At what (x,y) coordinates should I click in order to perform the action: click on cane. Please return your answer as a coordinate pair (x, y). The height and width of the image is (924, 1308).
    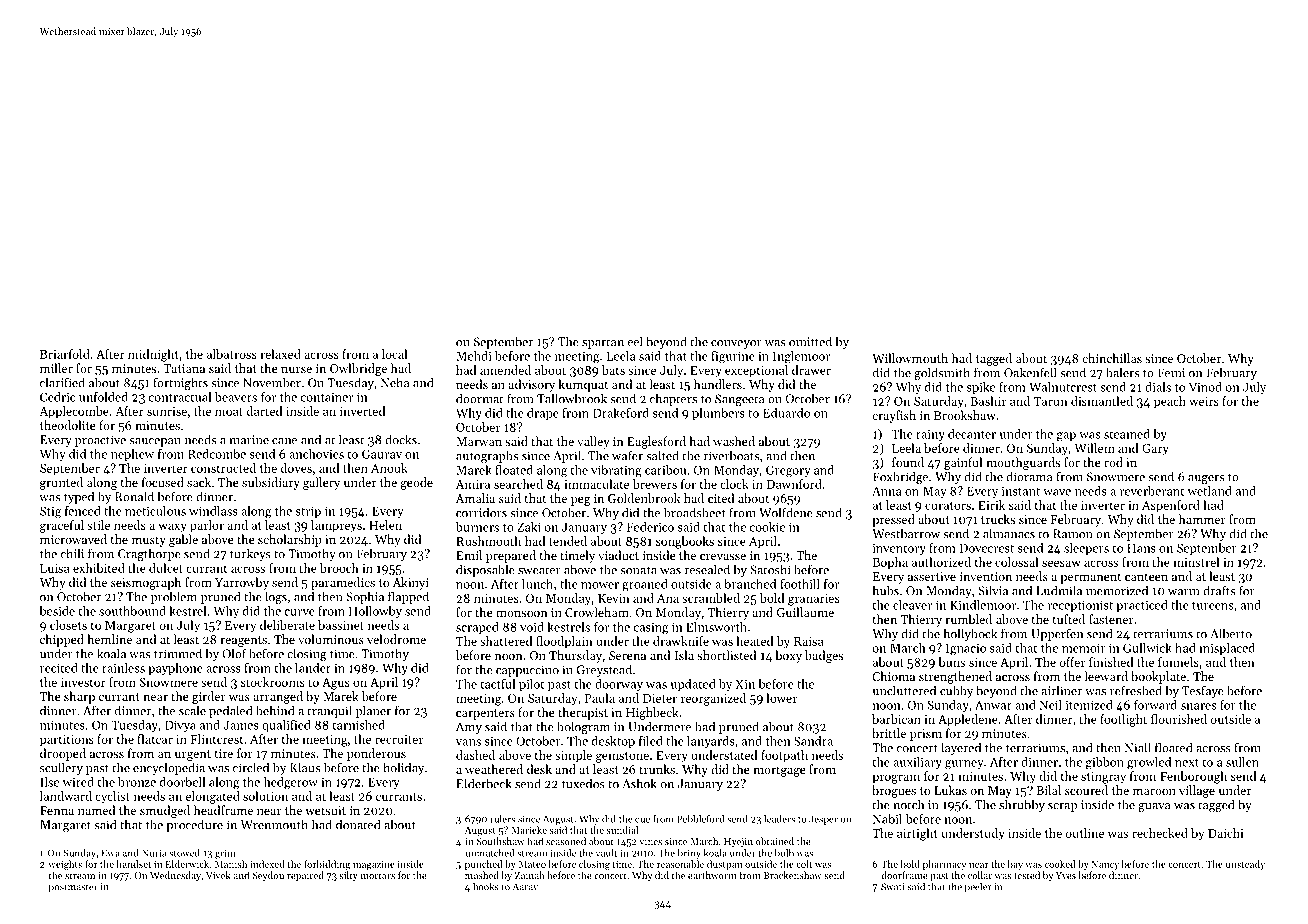
    Looking at the image, I should click on (284, 441).
